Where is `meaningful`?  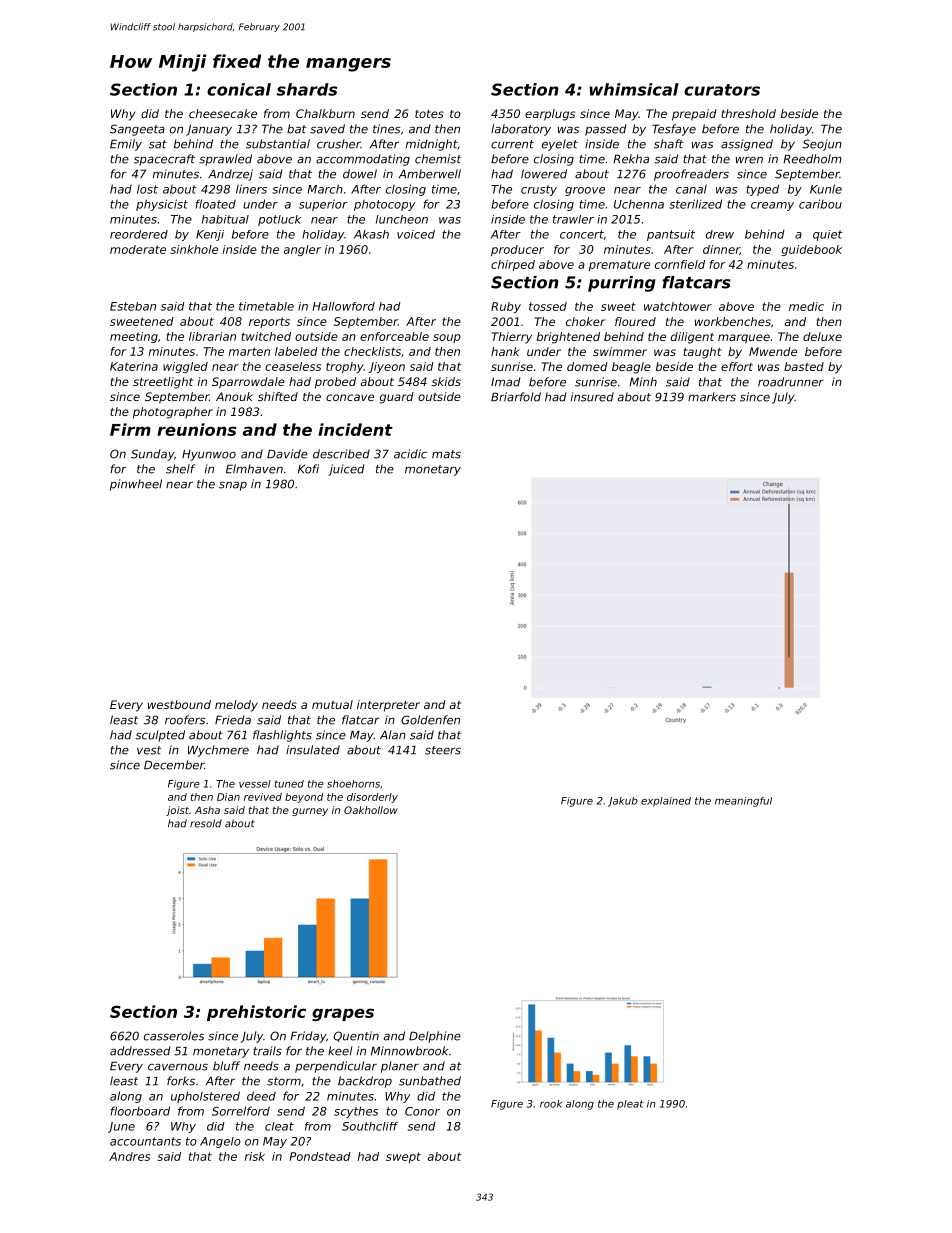
meaningful is located at coordinates (743, 802).
